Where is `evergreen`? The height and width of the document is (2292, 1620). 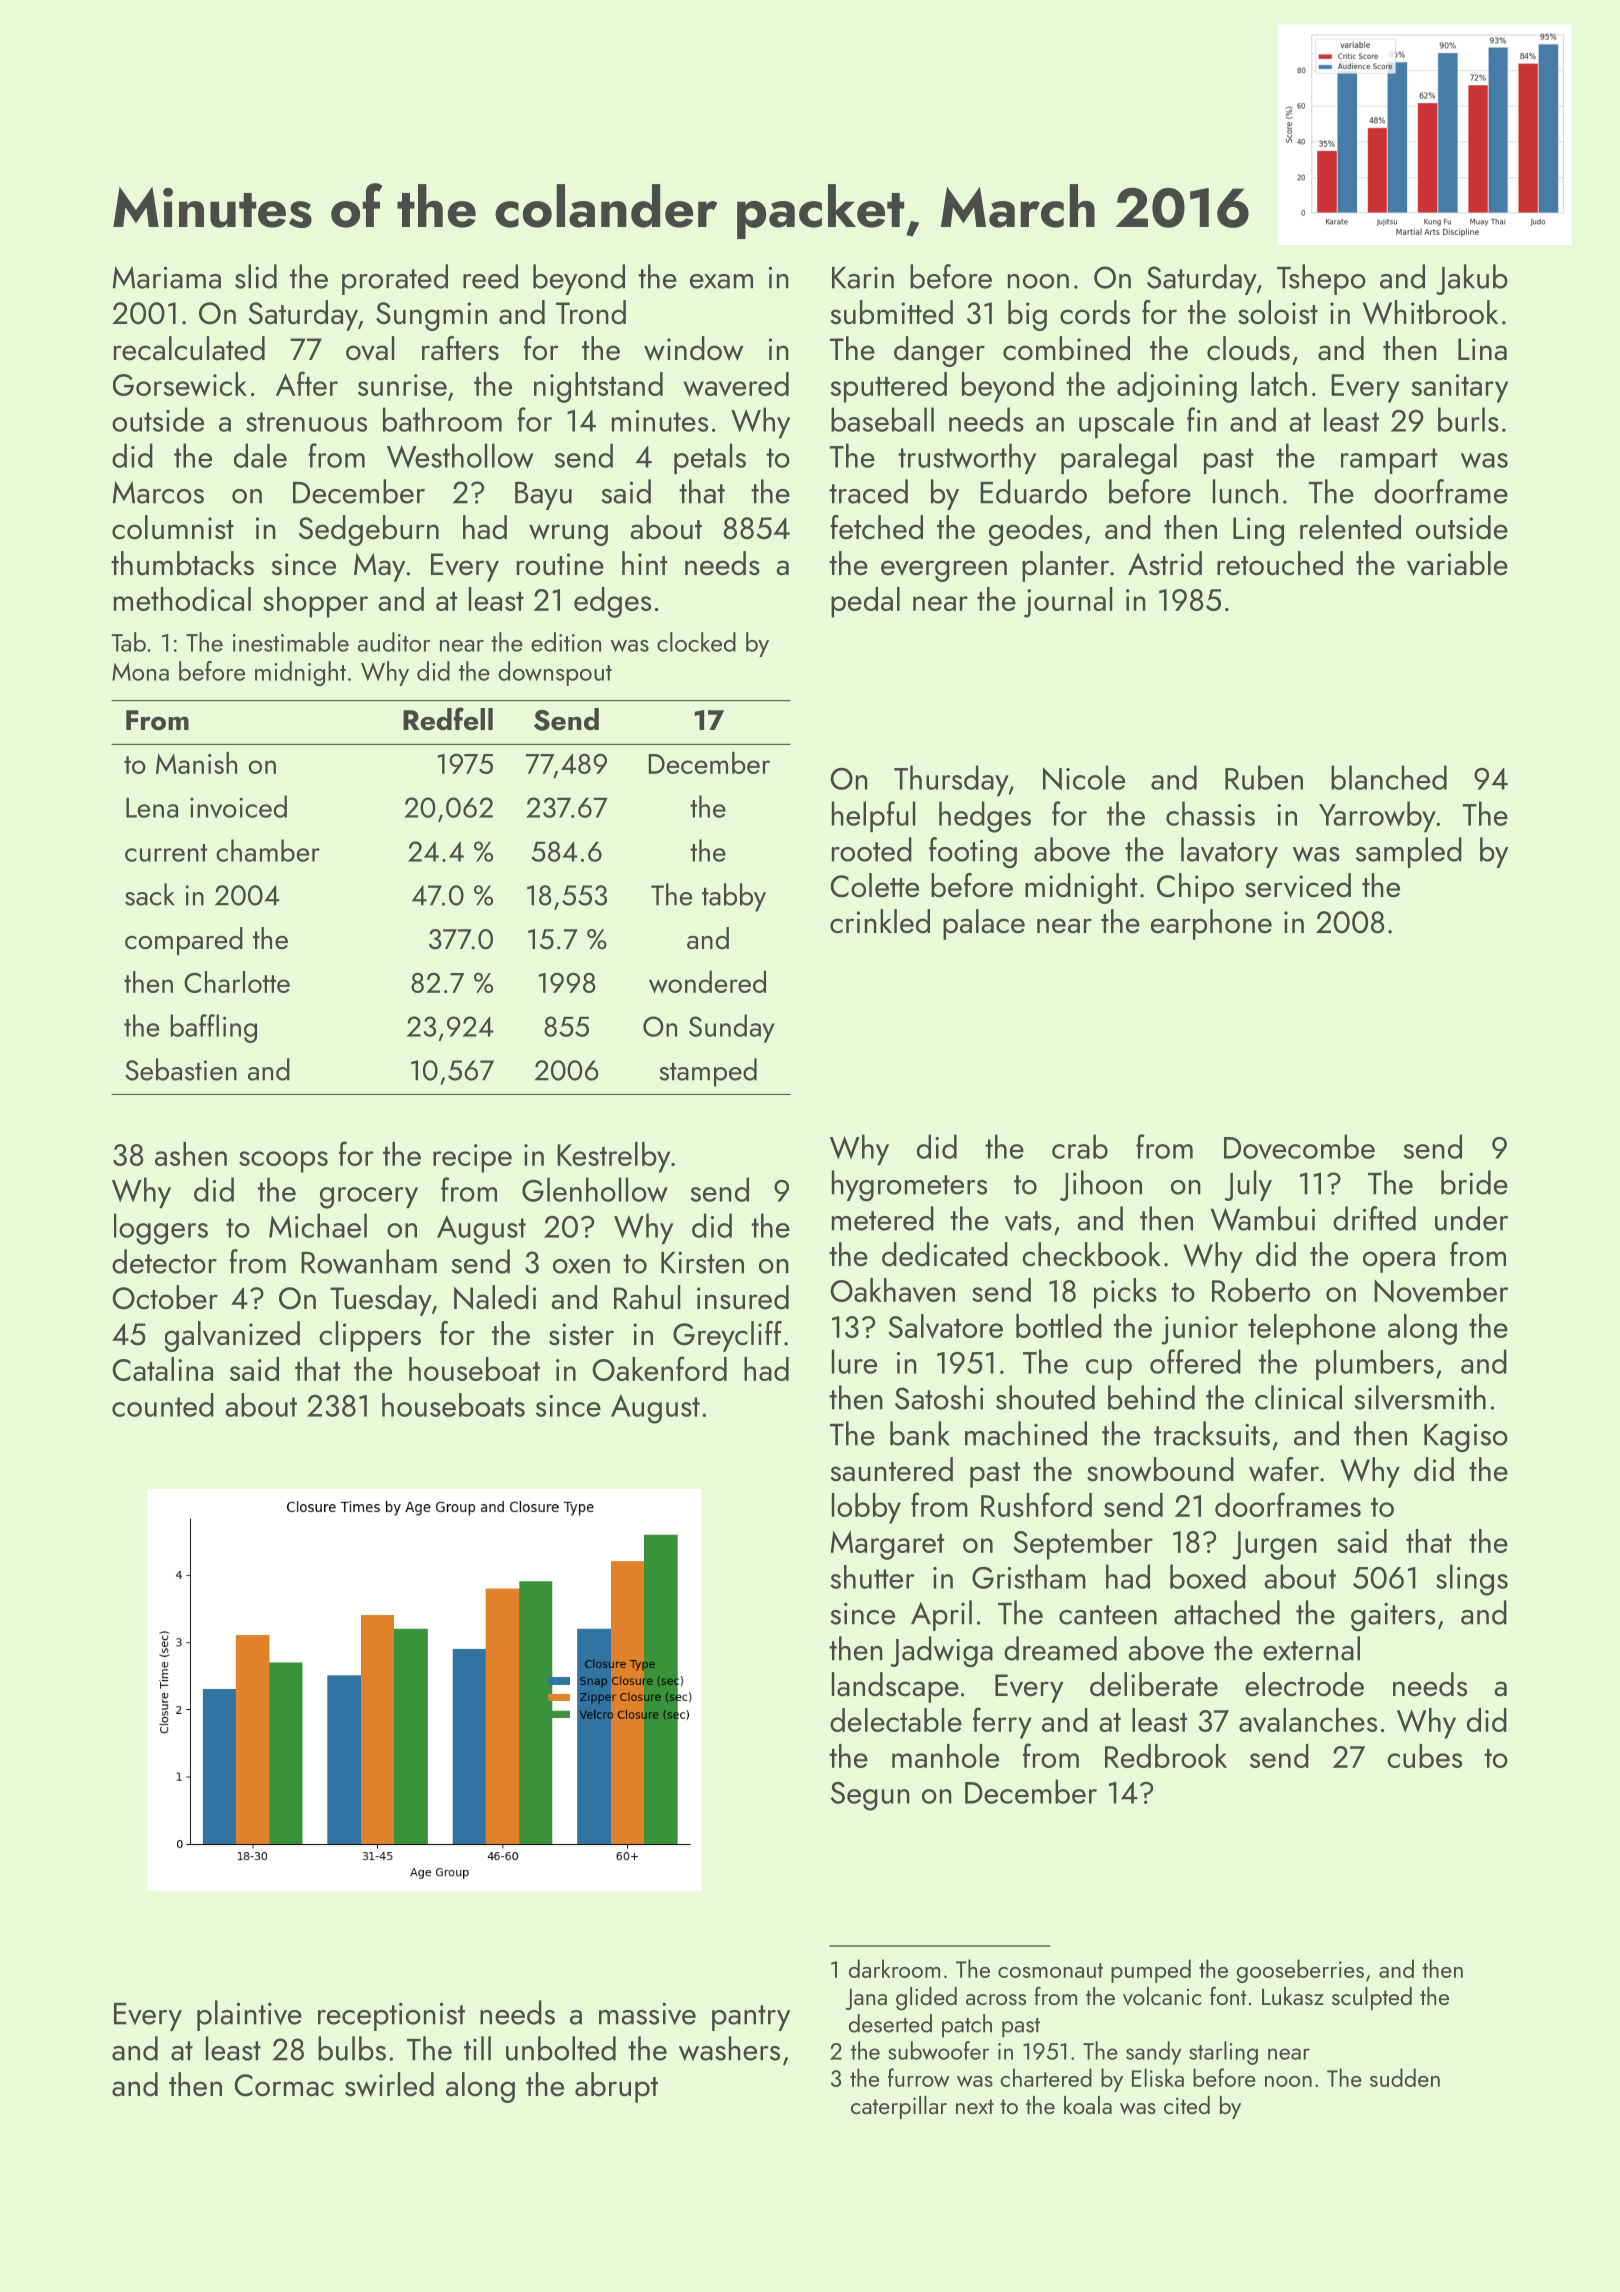
evergreen is located at coordinates (944, 571).
